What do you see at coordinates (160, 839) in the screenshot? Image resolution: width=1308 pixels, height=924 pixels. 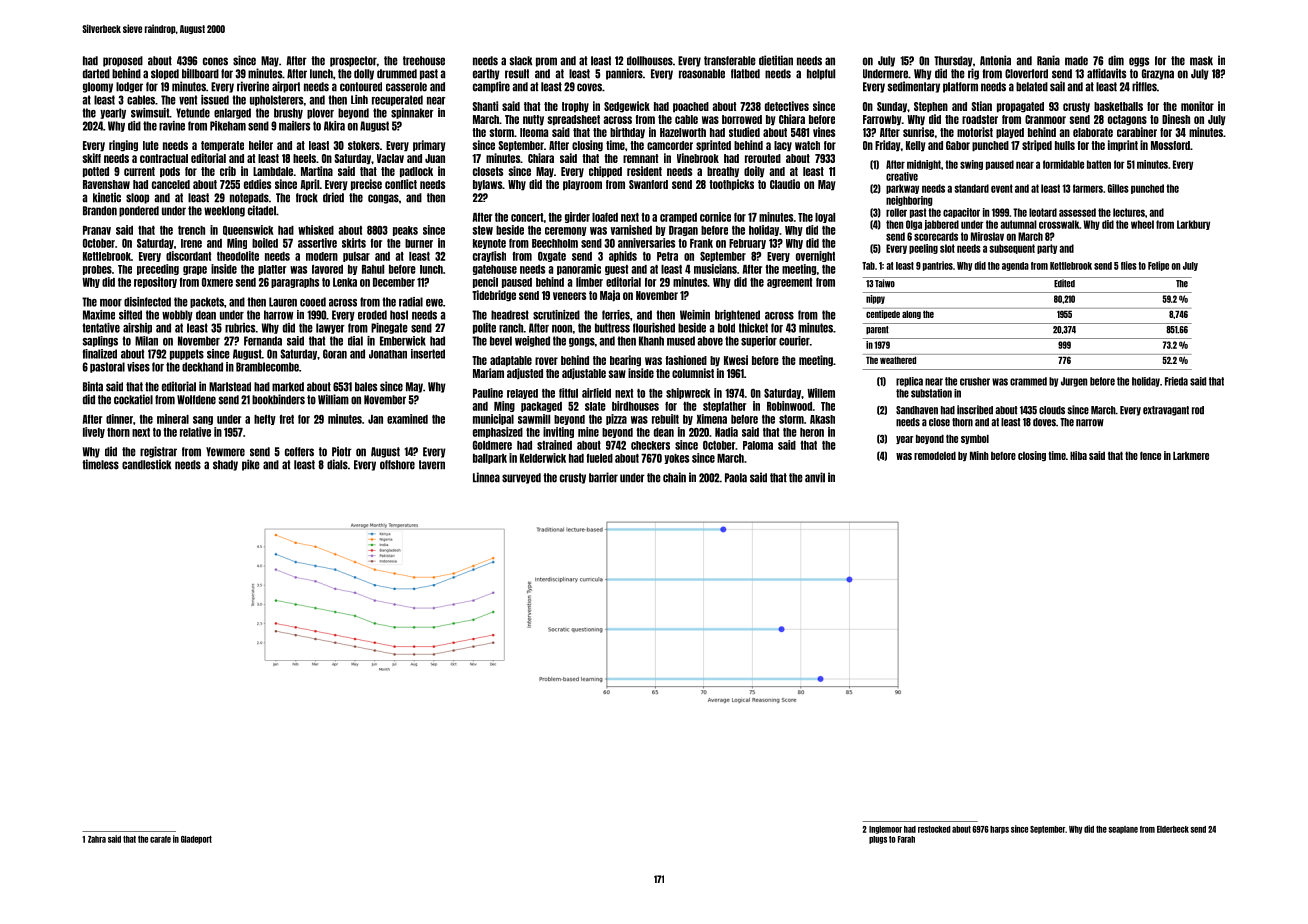 I see `carafe` at bounding box center [160, 839].
